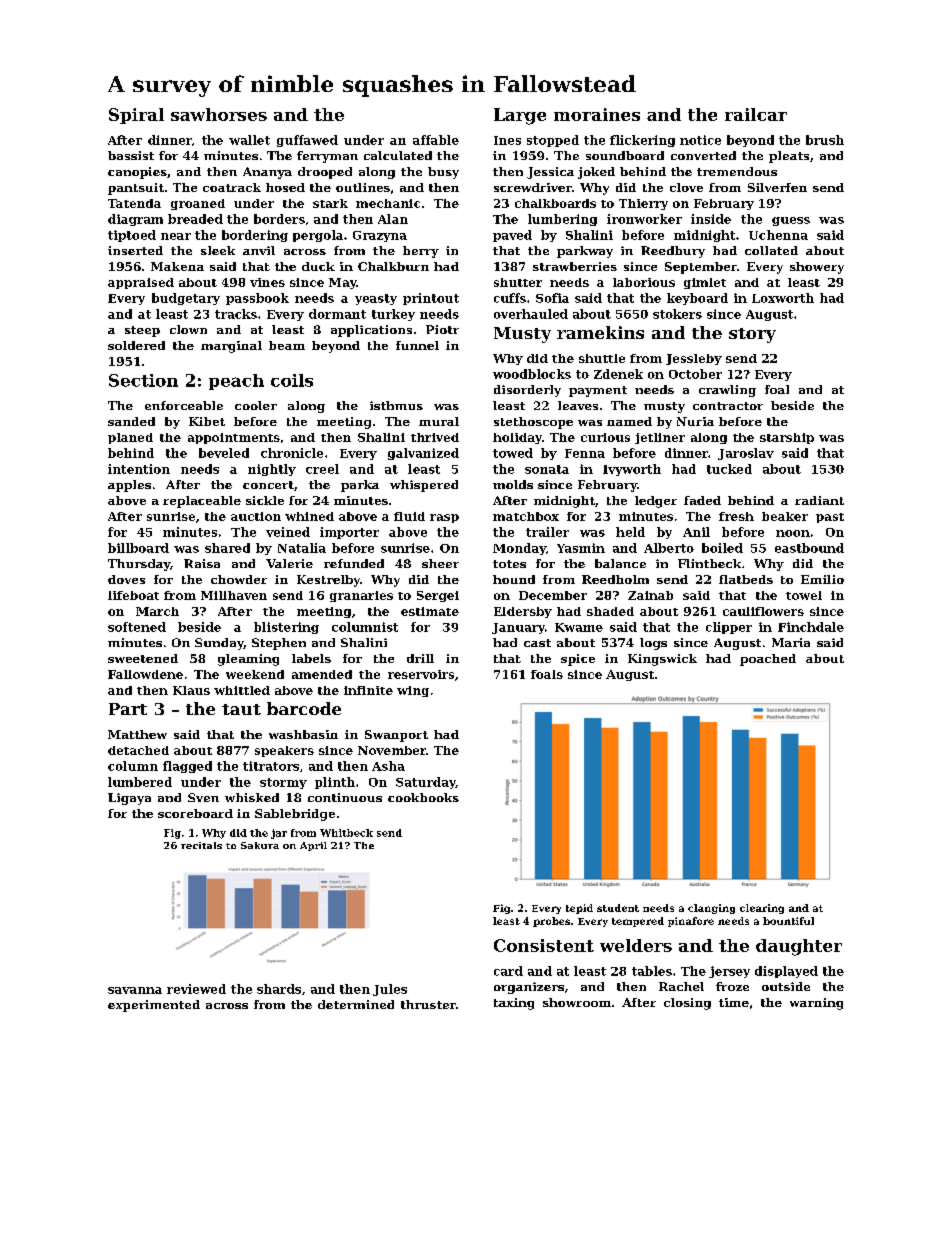 This image has height=1233, width=952. Describe the element at coordinates (346, 833) in the image. I see `Whitbeck` at that location.
